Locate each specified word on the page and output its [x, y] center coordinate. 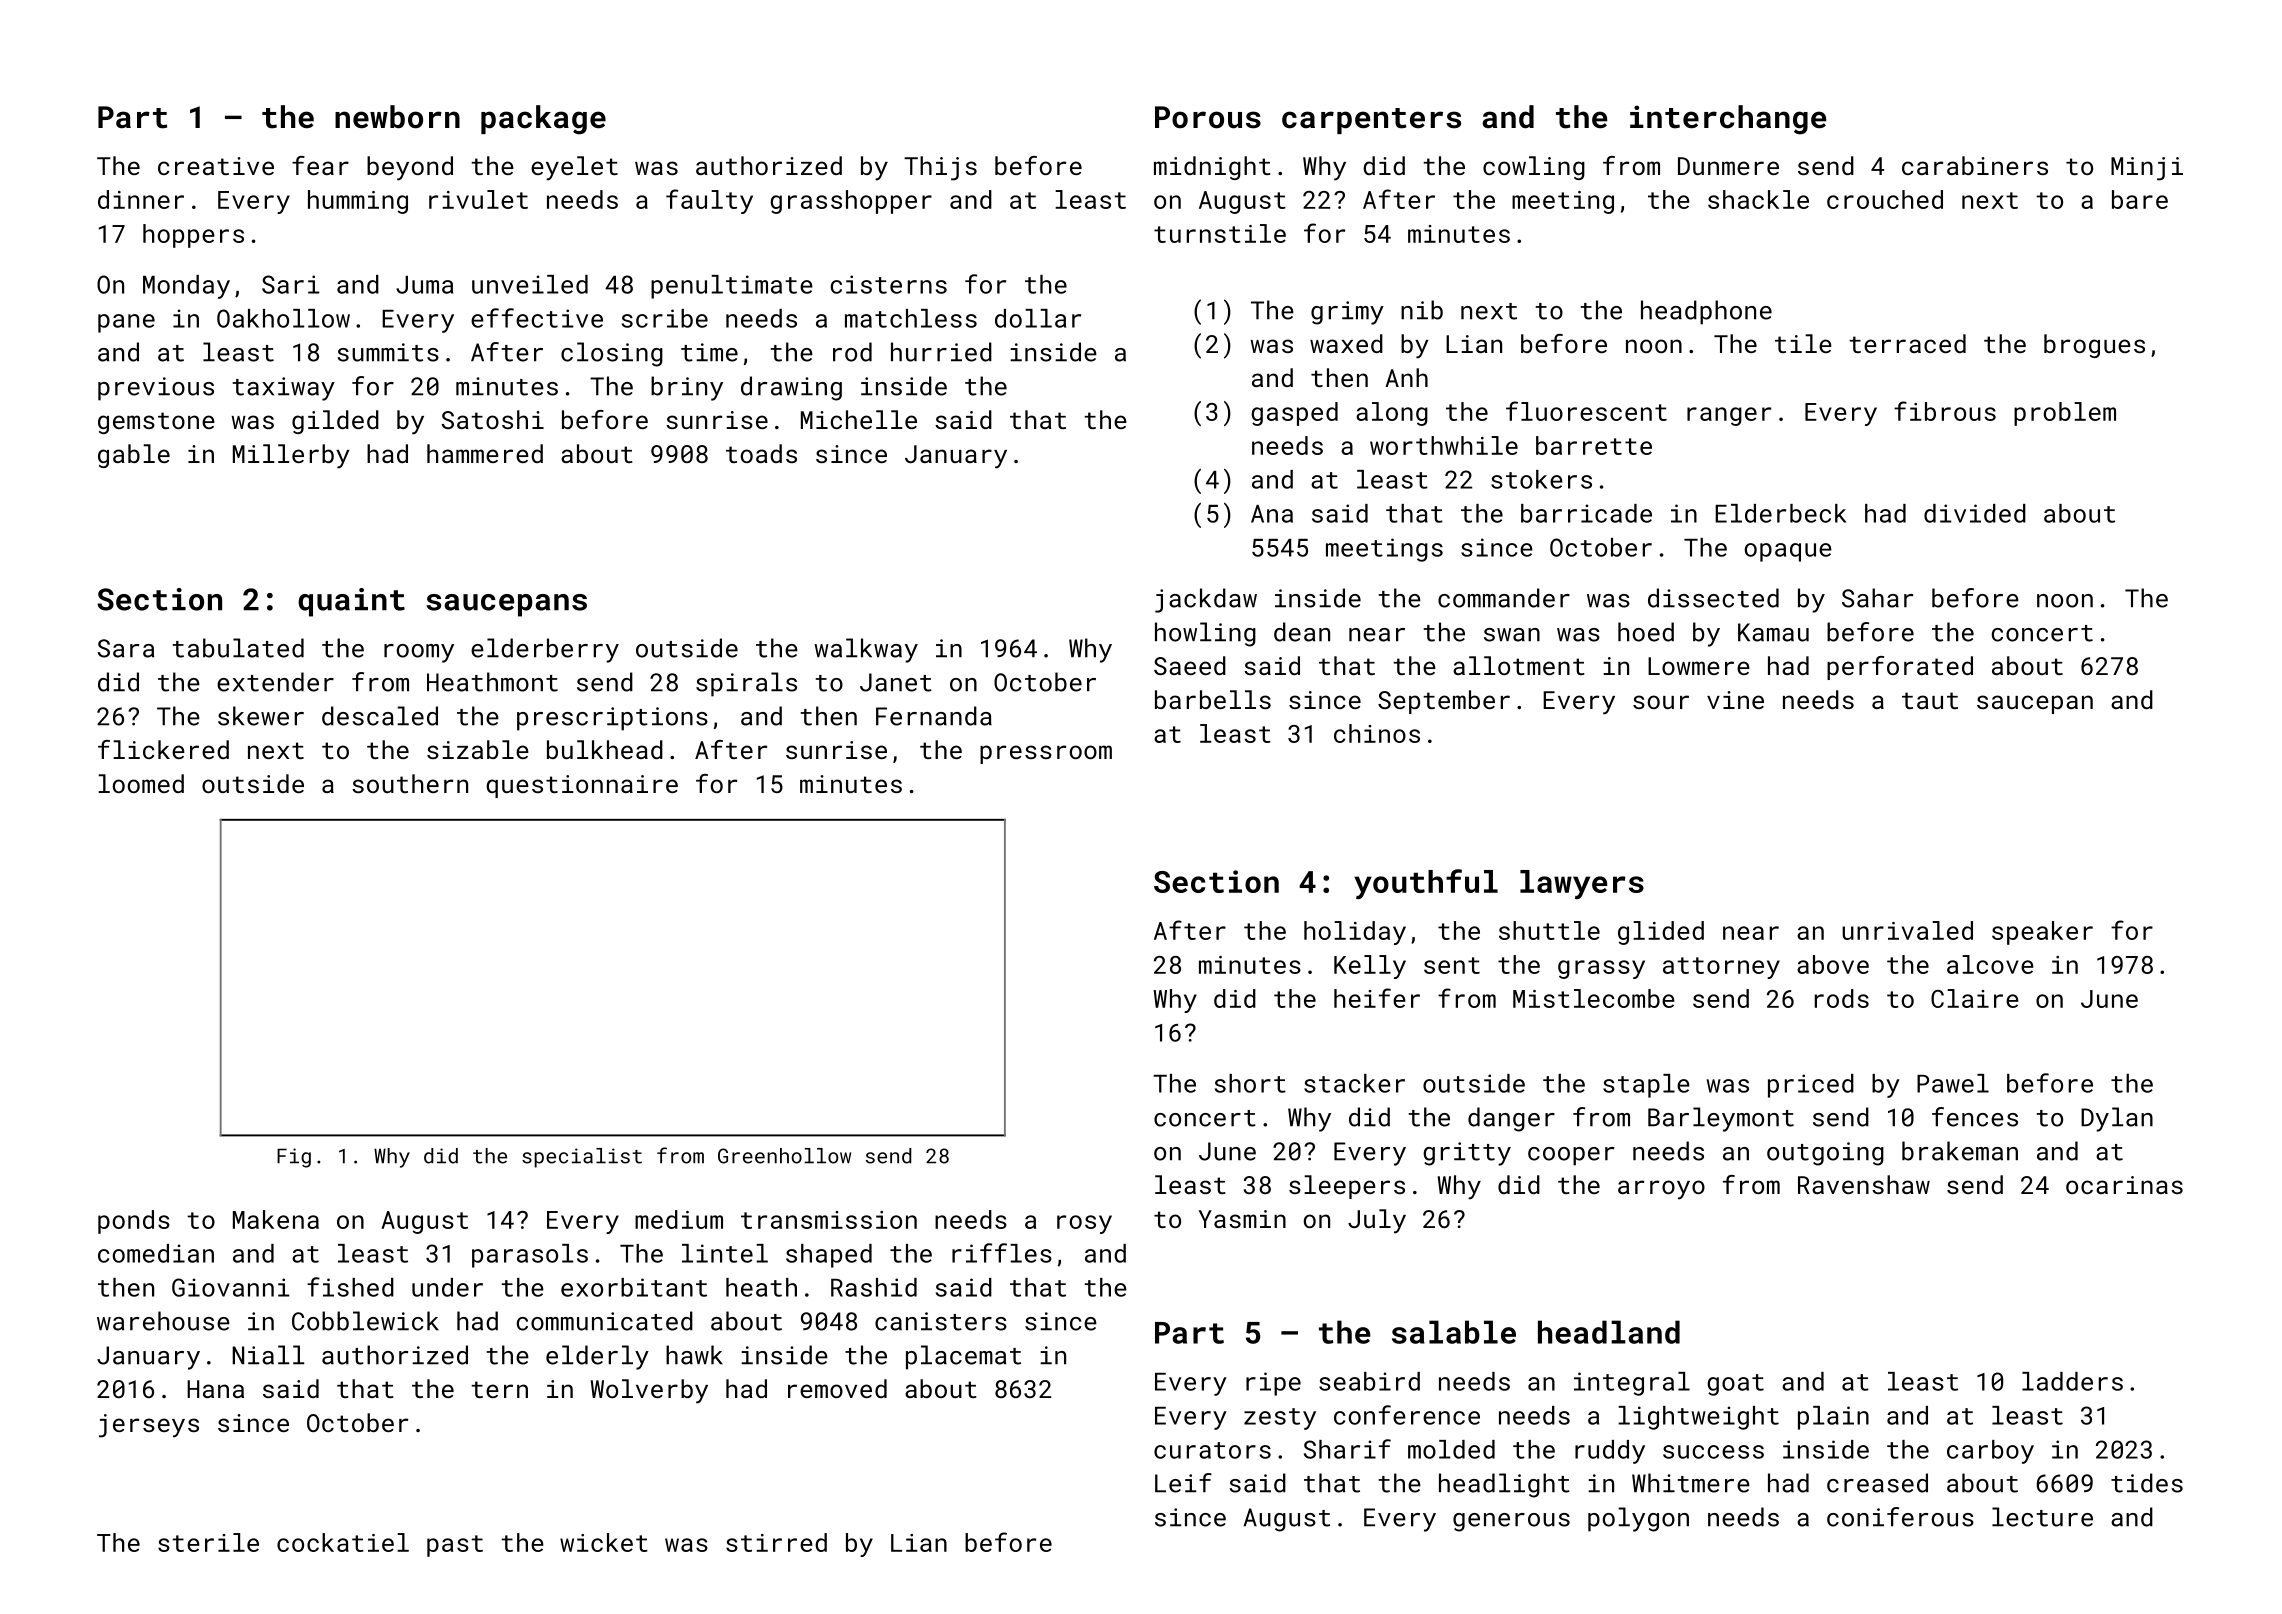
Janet [896, 682]
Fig [294, 1158]
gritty [1467, 1154]
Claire [1975, 998]
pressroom [1046, 754]
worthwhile [1444, 445]
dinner [141, 199]
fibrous [1945, 411]
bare [2140, 199]
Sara [126, 648]
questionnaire [582, 786]
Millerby [291, 456]
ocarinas [2124, 1185]
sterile [208, 1542]
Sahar [1877, 598]
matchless [911, 318]
